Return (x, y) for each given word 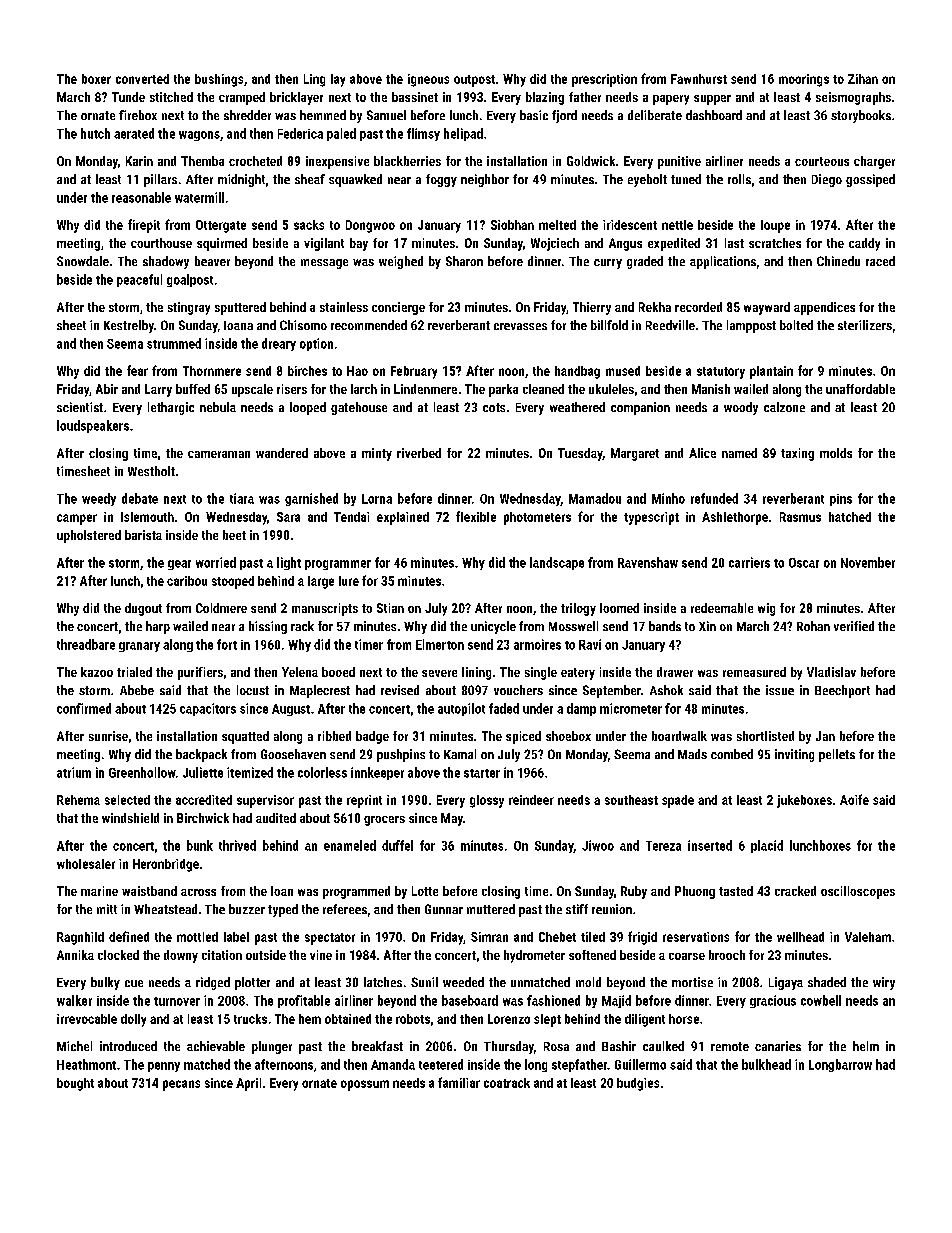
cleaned (543, 389)
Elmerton (440, 644)
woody (741, 408)
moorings (804, 80)
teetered (441, 1064)
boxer (96, 79)
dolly (133, 1020)
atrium (74, 772)
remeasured (754, 672)
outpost (474, 81)
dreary (279, 344)
